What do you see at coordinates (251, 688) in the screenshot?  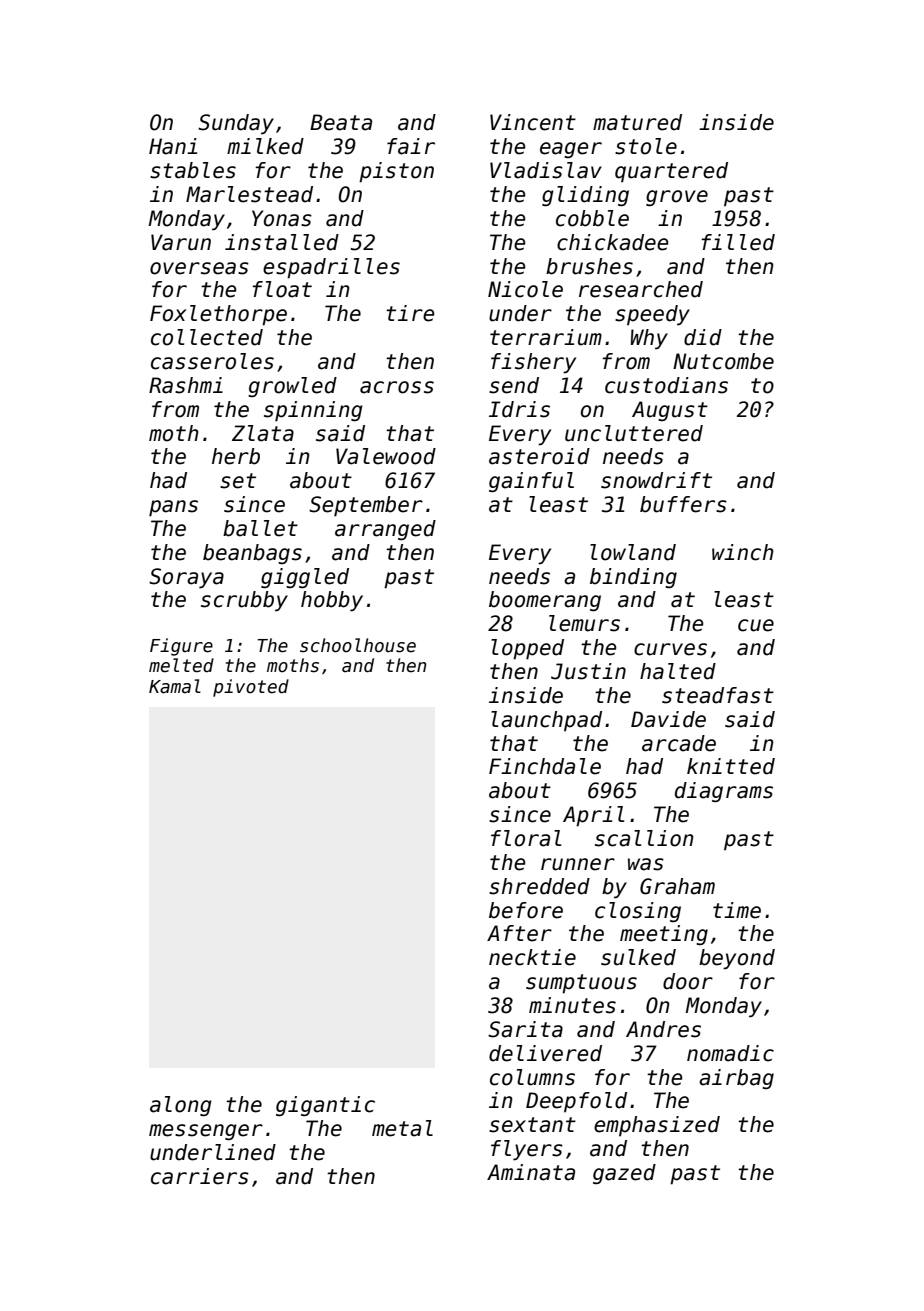 I see `pivoted` at bounding box center [251, 688].
